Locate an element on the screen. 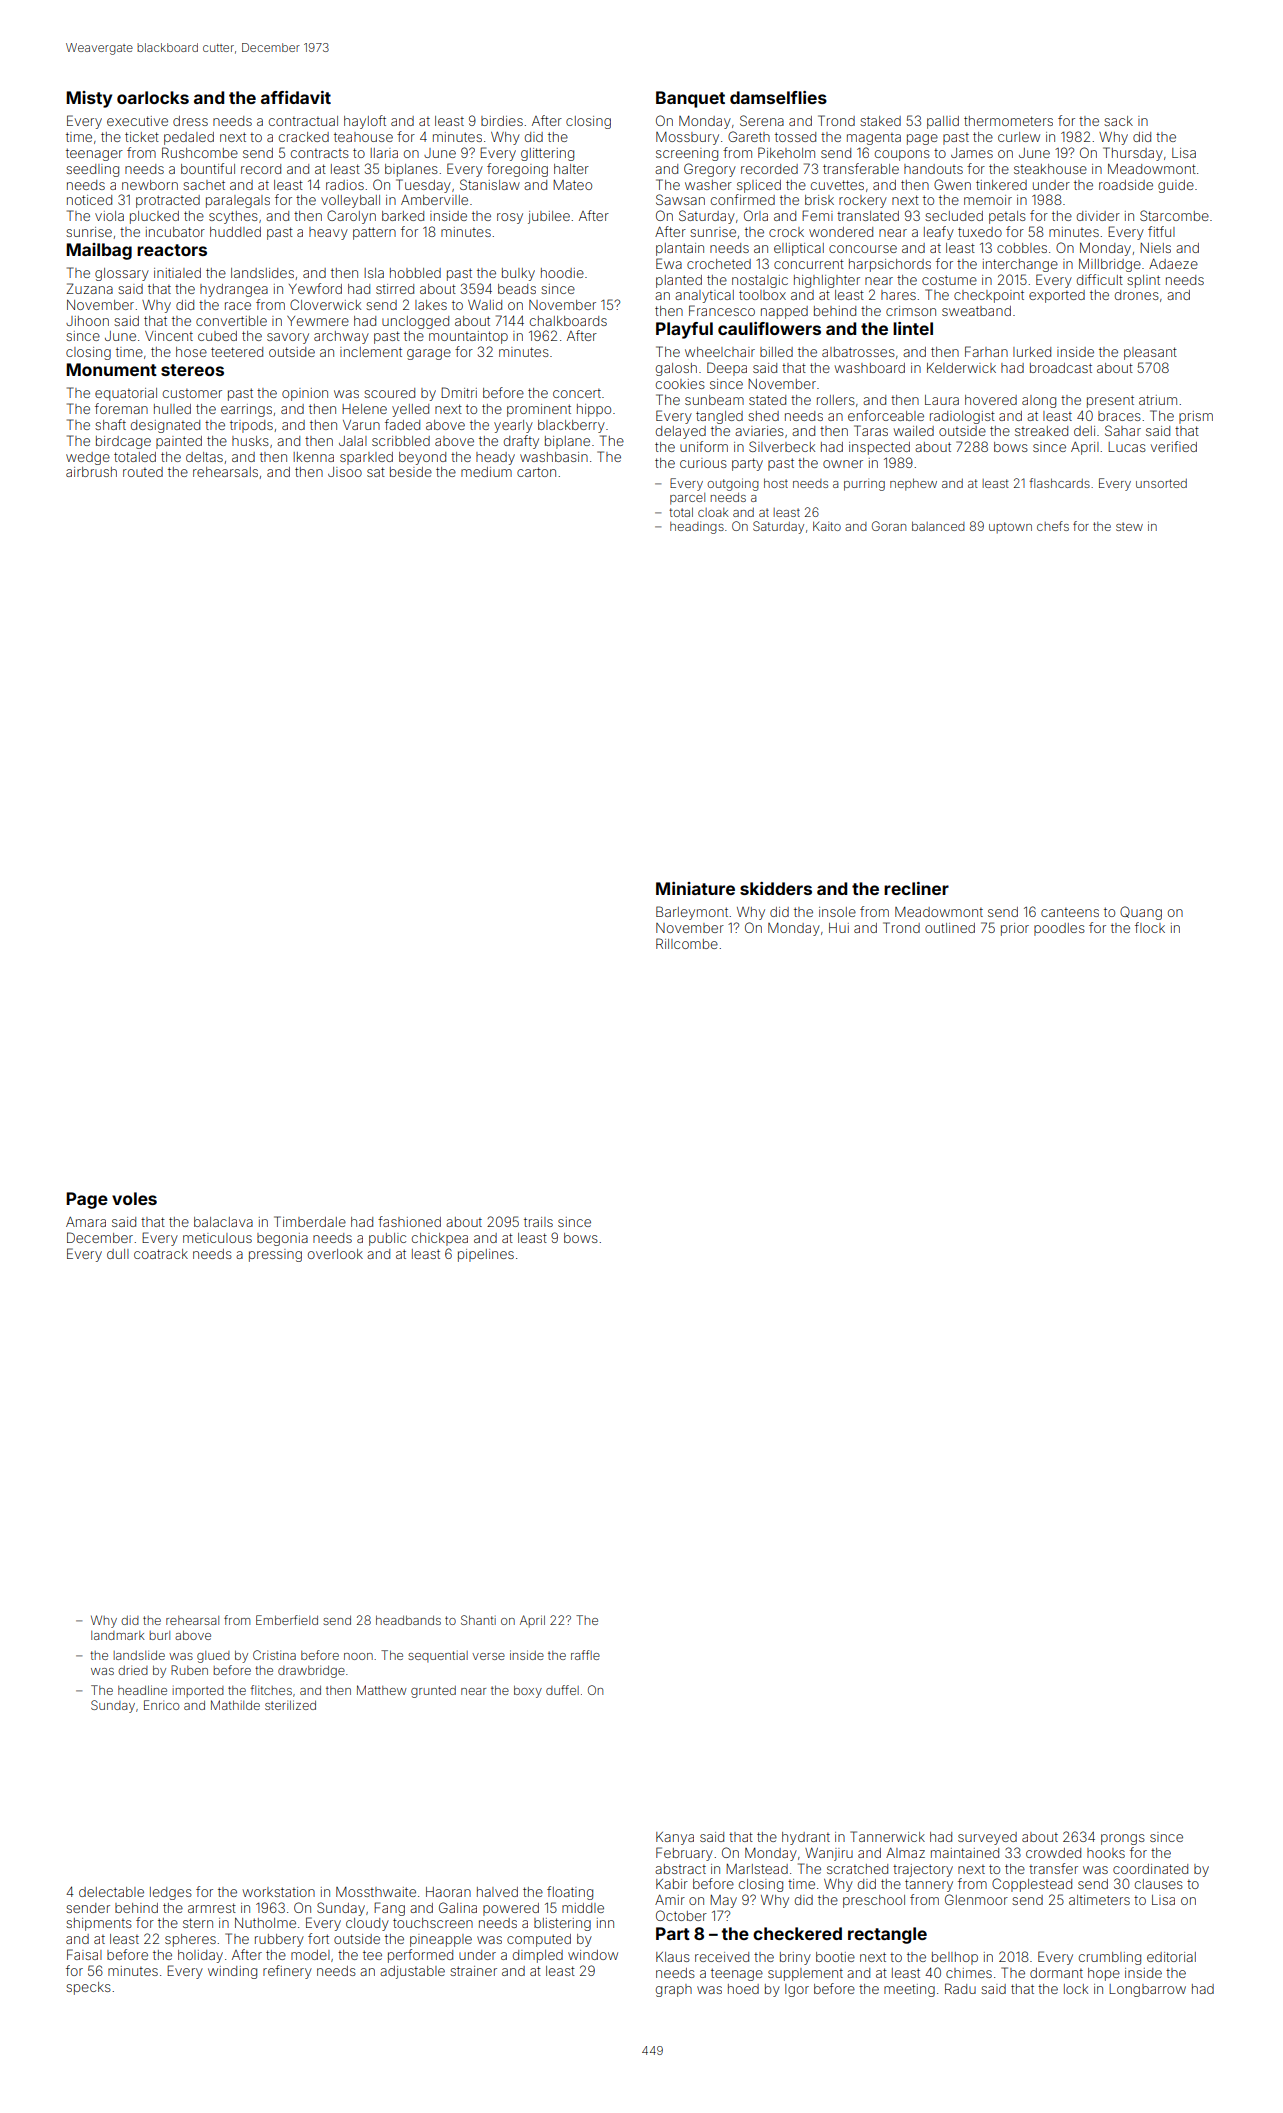  specks is located at coordinates (88, 1988).
